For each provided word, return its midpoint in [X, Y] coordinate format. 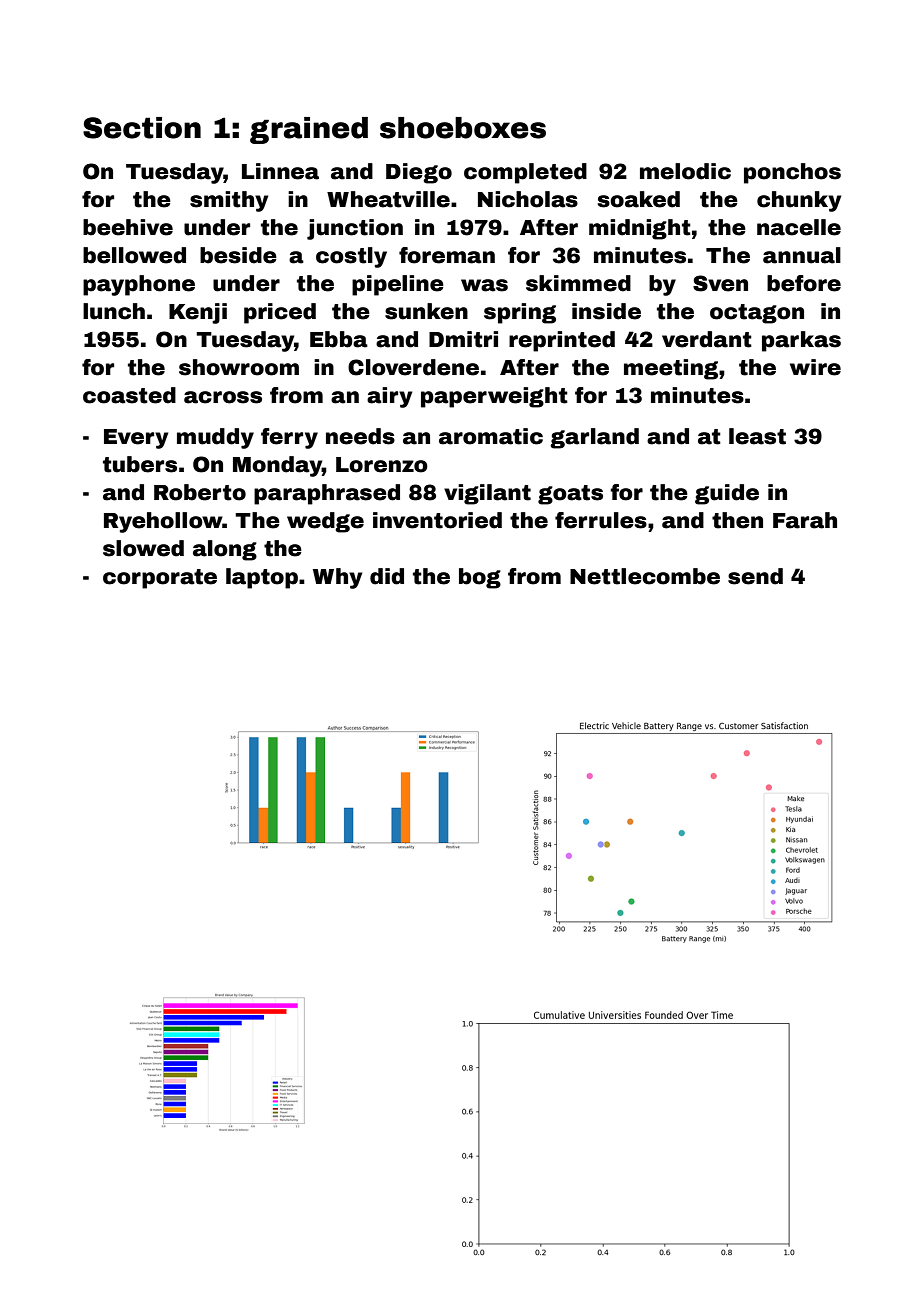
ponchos [792, 173]
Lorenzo [382, 465]
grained [309, 130]
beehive [128, 227]
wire [815, 367]
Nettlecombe [645, 576]
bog [480, 578]
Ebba [339, 339]
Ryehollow [163, 522]
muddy [215, 438]
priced [280, 313]
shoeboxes [463, 128]
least [757, 436]
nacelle [799, 227]
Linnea [280, 171]
